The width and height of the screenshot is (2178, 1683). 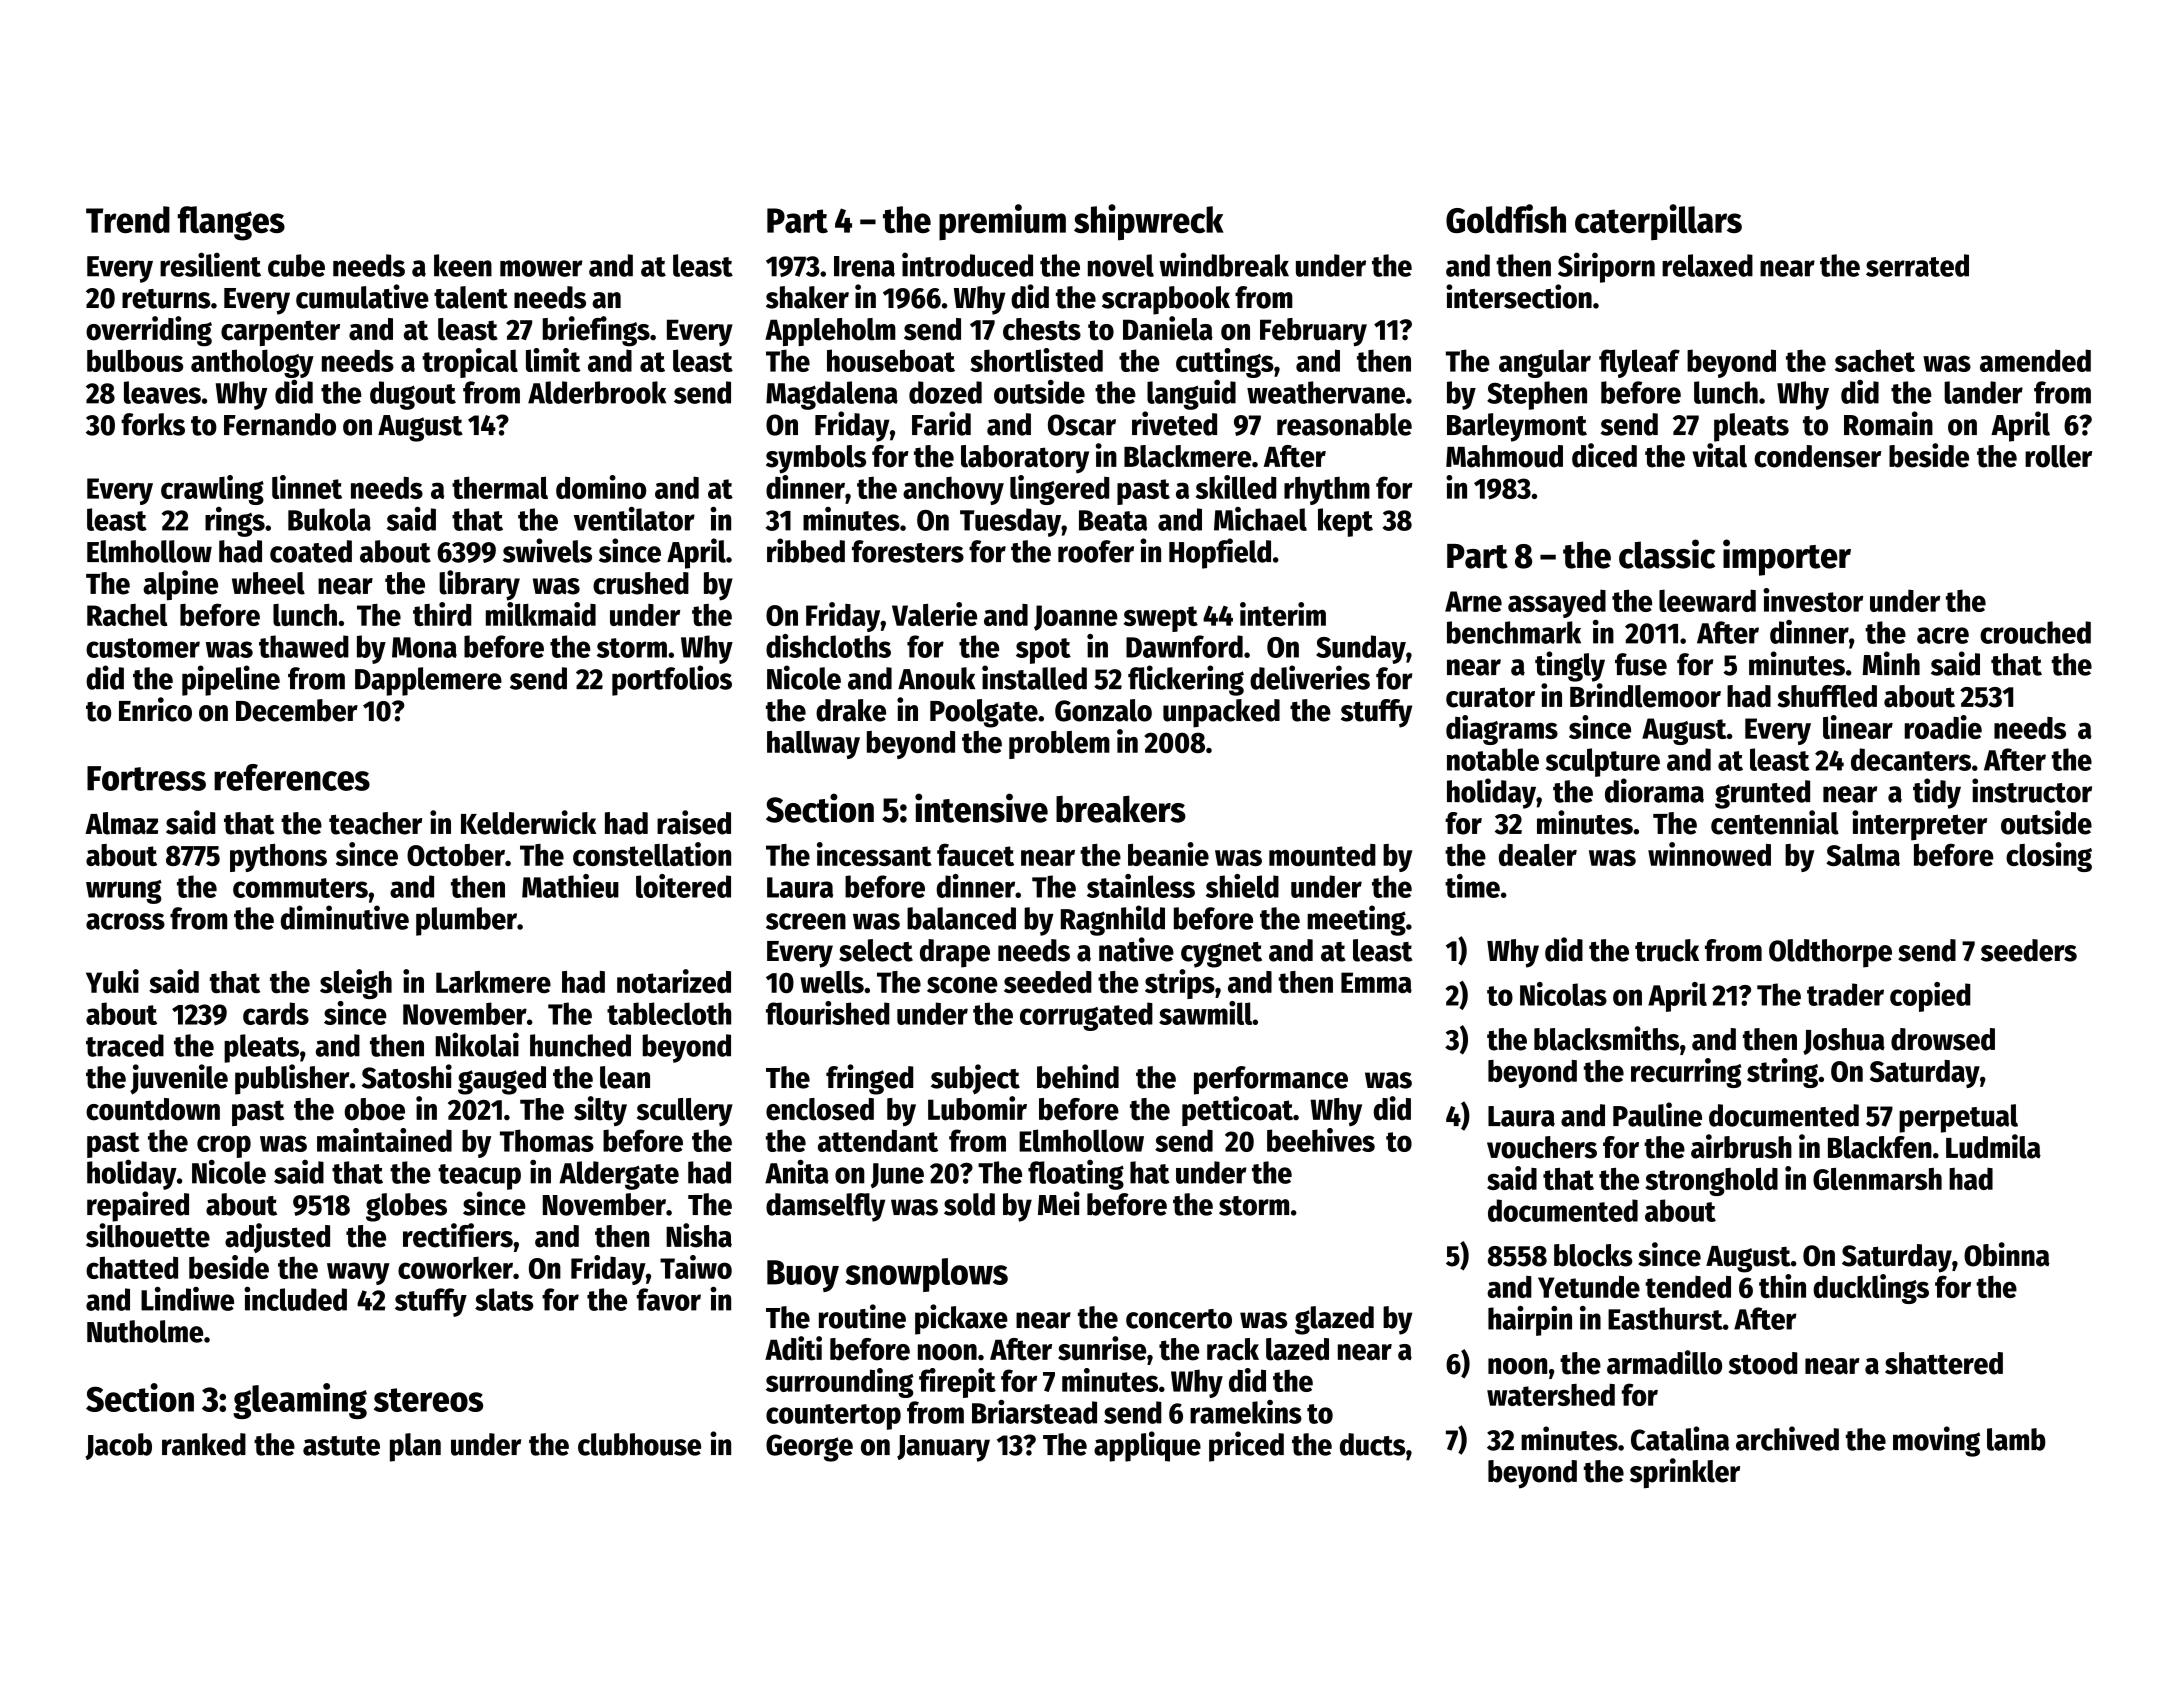 I want to click on slats, so click(x=504, y=1299).
